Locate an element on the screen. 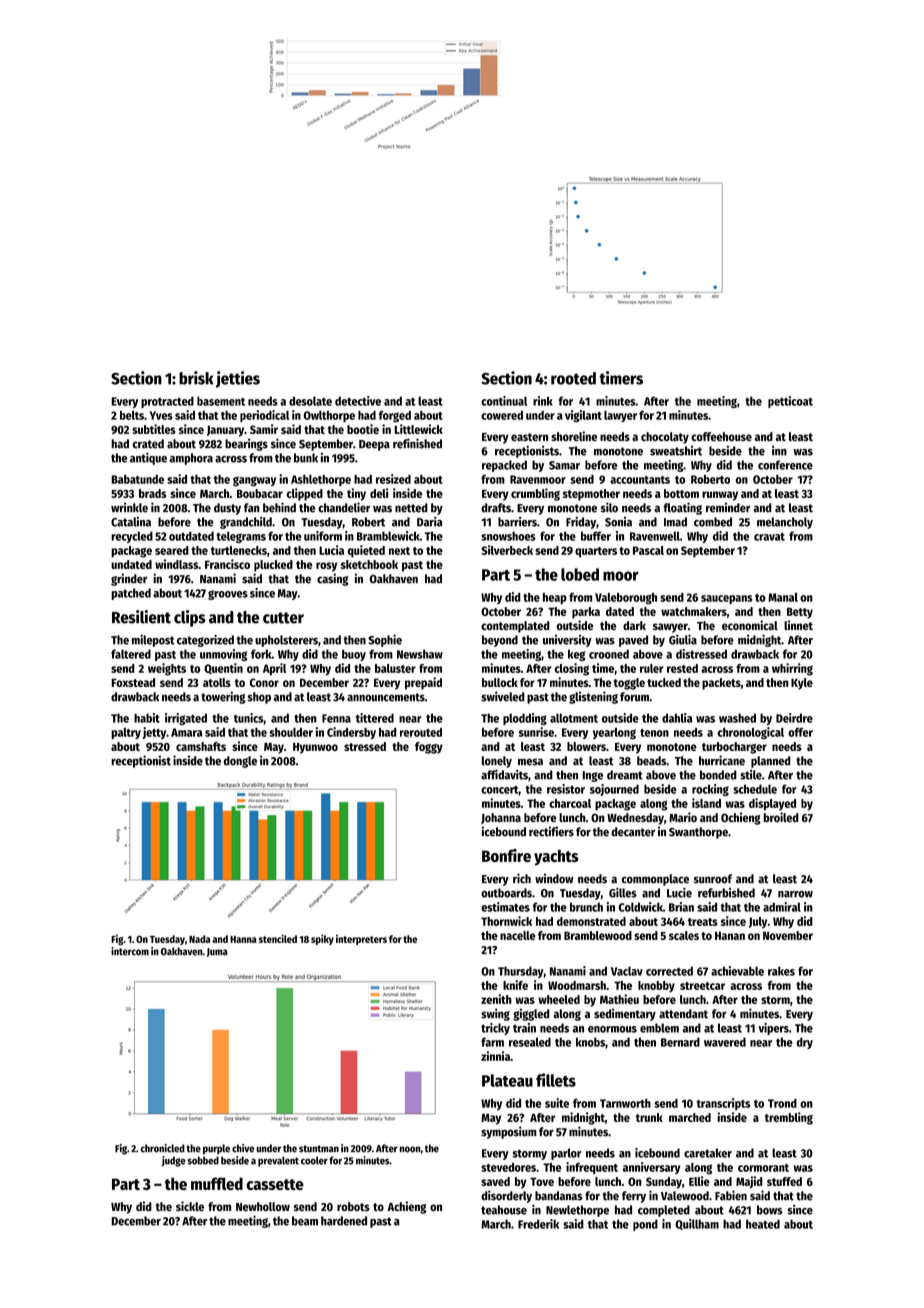  watchmakers is located at coordinates (694, 611).
